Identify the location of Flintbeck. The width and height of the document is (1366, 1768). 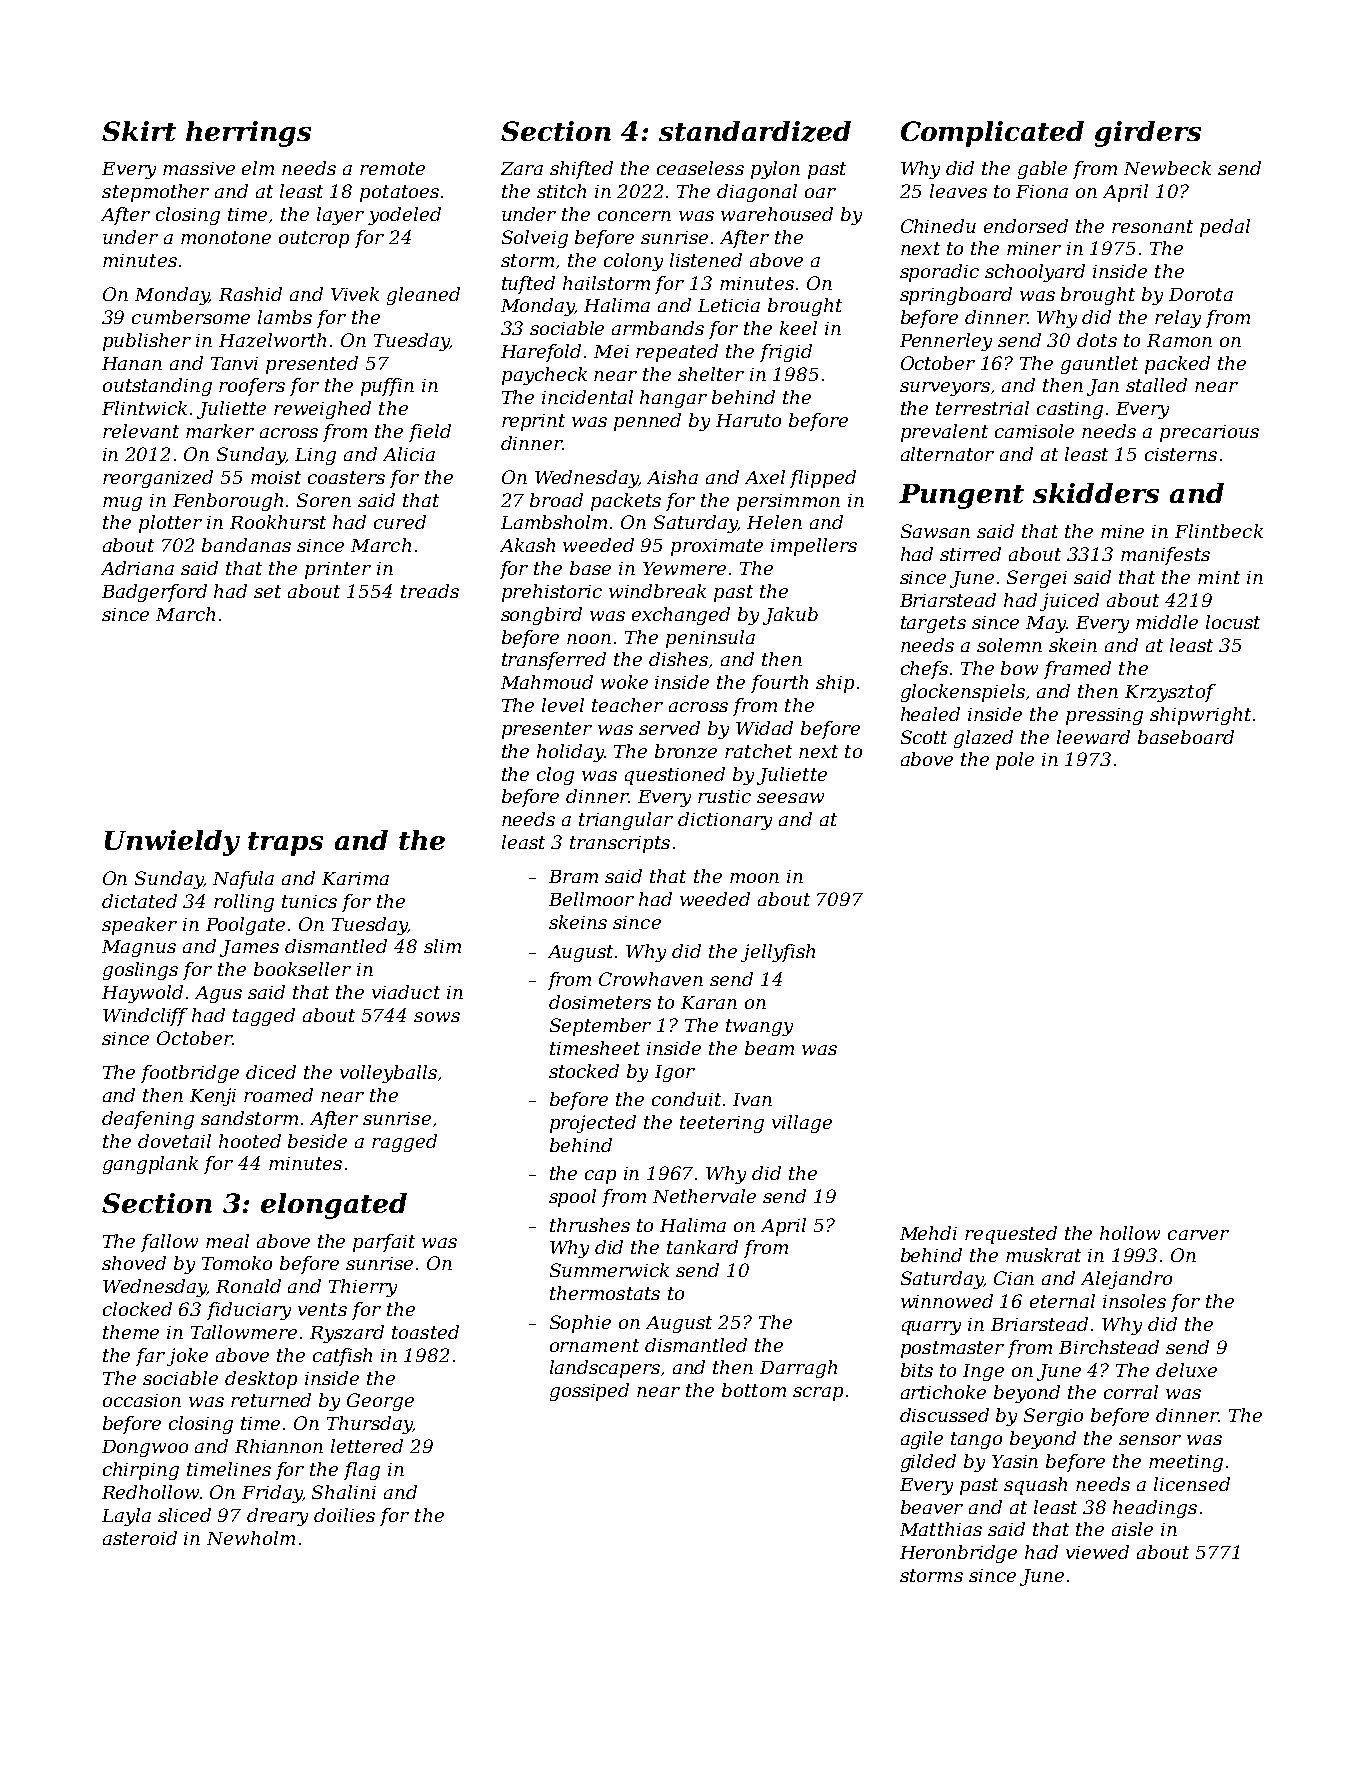
(1219, 531).
